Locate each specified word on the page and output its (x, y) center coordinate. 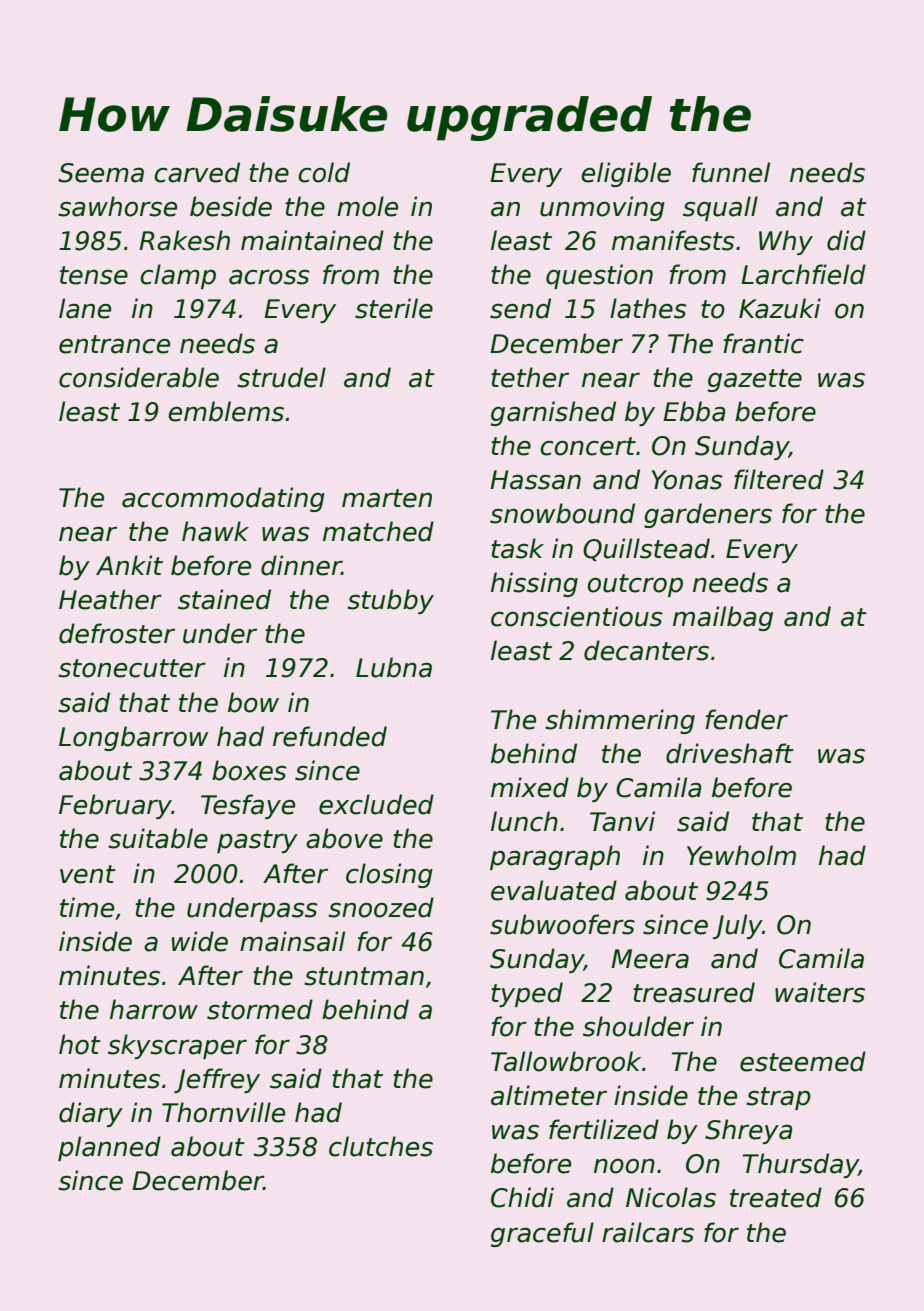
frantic (763, 343)
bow (253, 702)
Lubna (394, 667)
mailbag (723, 618)
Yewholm (741, 855)
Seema (101, 173)
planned (109, 1148)
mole (367, 206)
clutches (381, 1146)
